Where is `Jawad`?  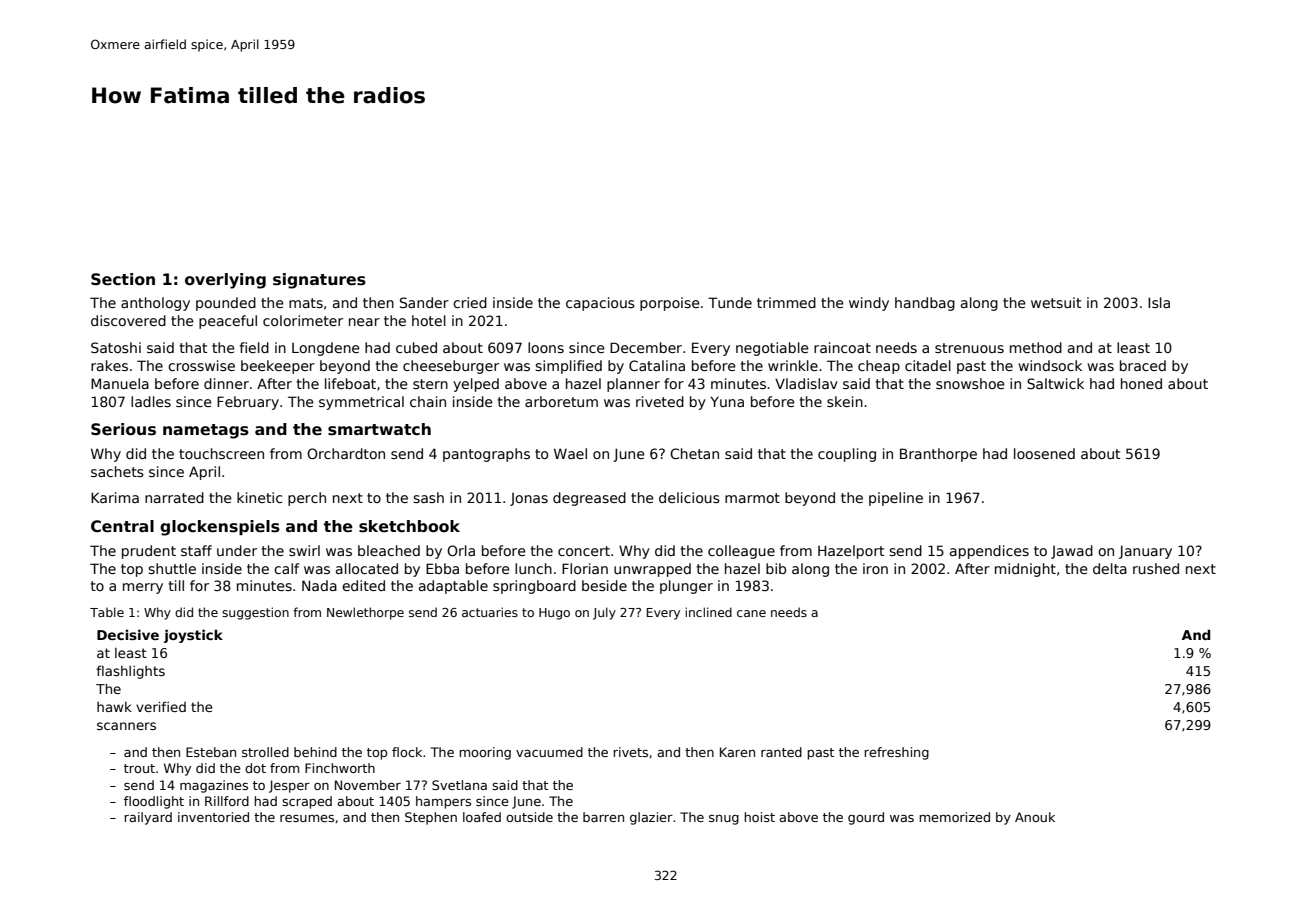 Jawad is located at coordinates (1072, 552).
